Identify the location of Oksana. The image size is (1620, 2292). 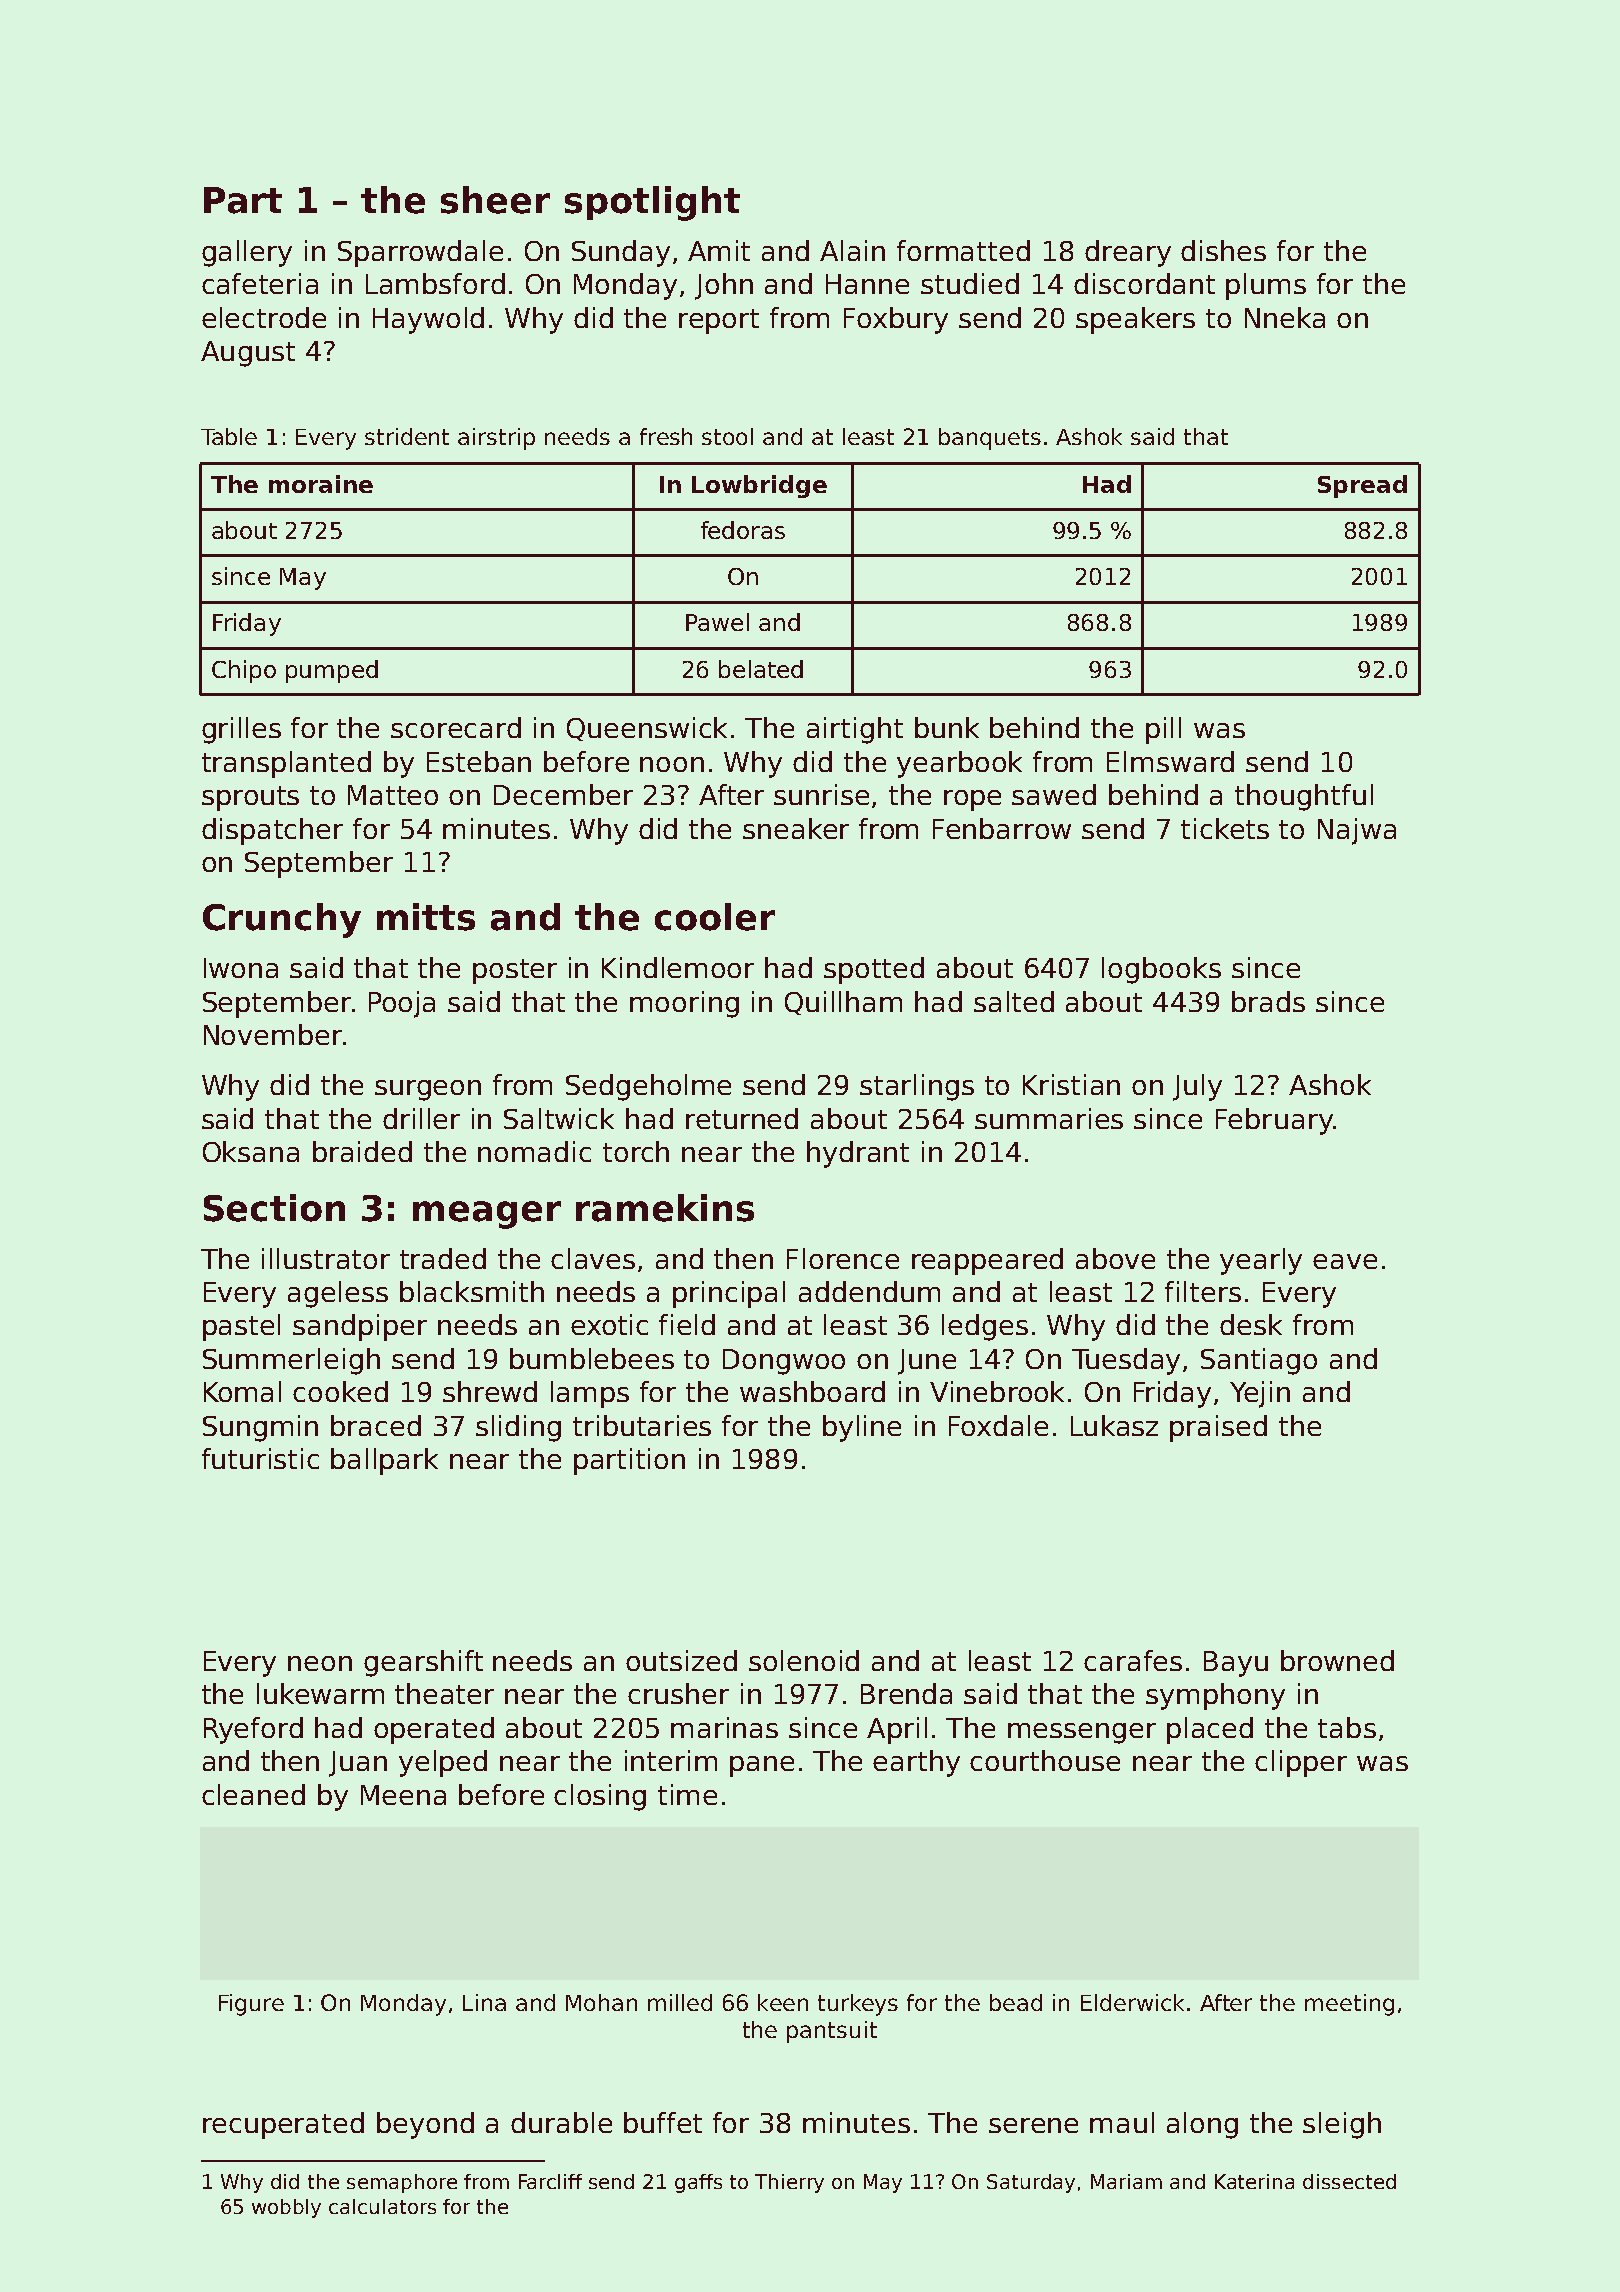
(251, 1151).
